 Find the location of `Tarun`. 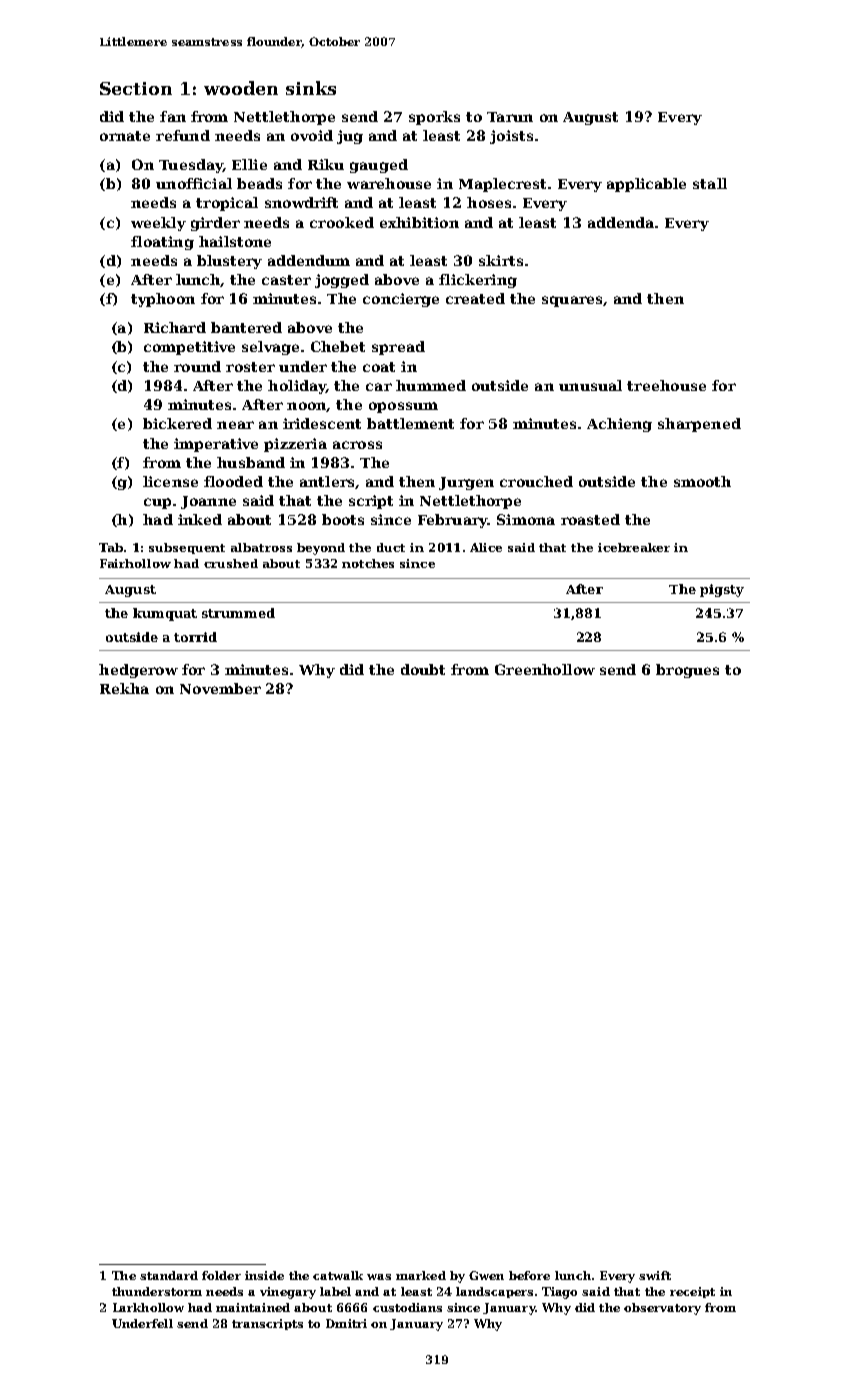

Tarun is located at coordinates (510, 117).
